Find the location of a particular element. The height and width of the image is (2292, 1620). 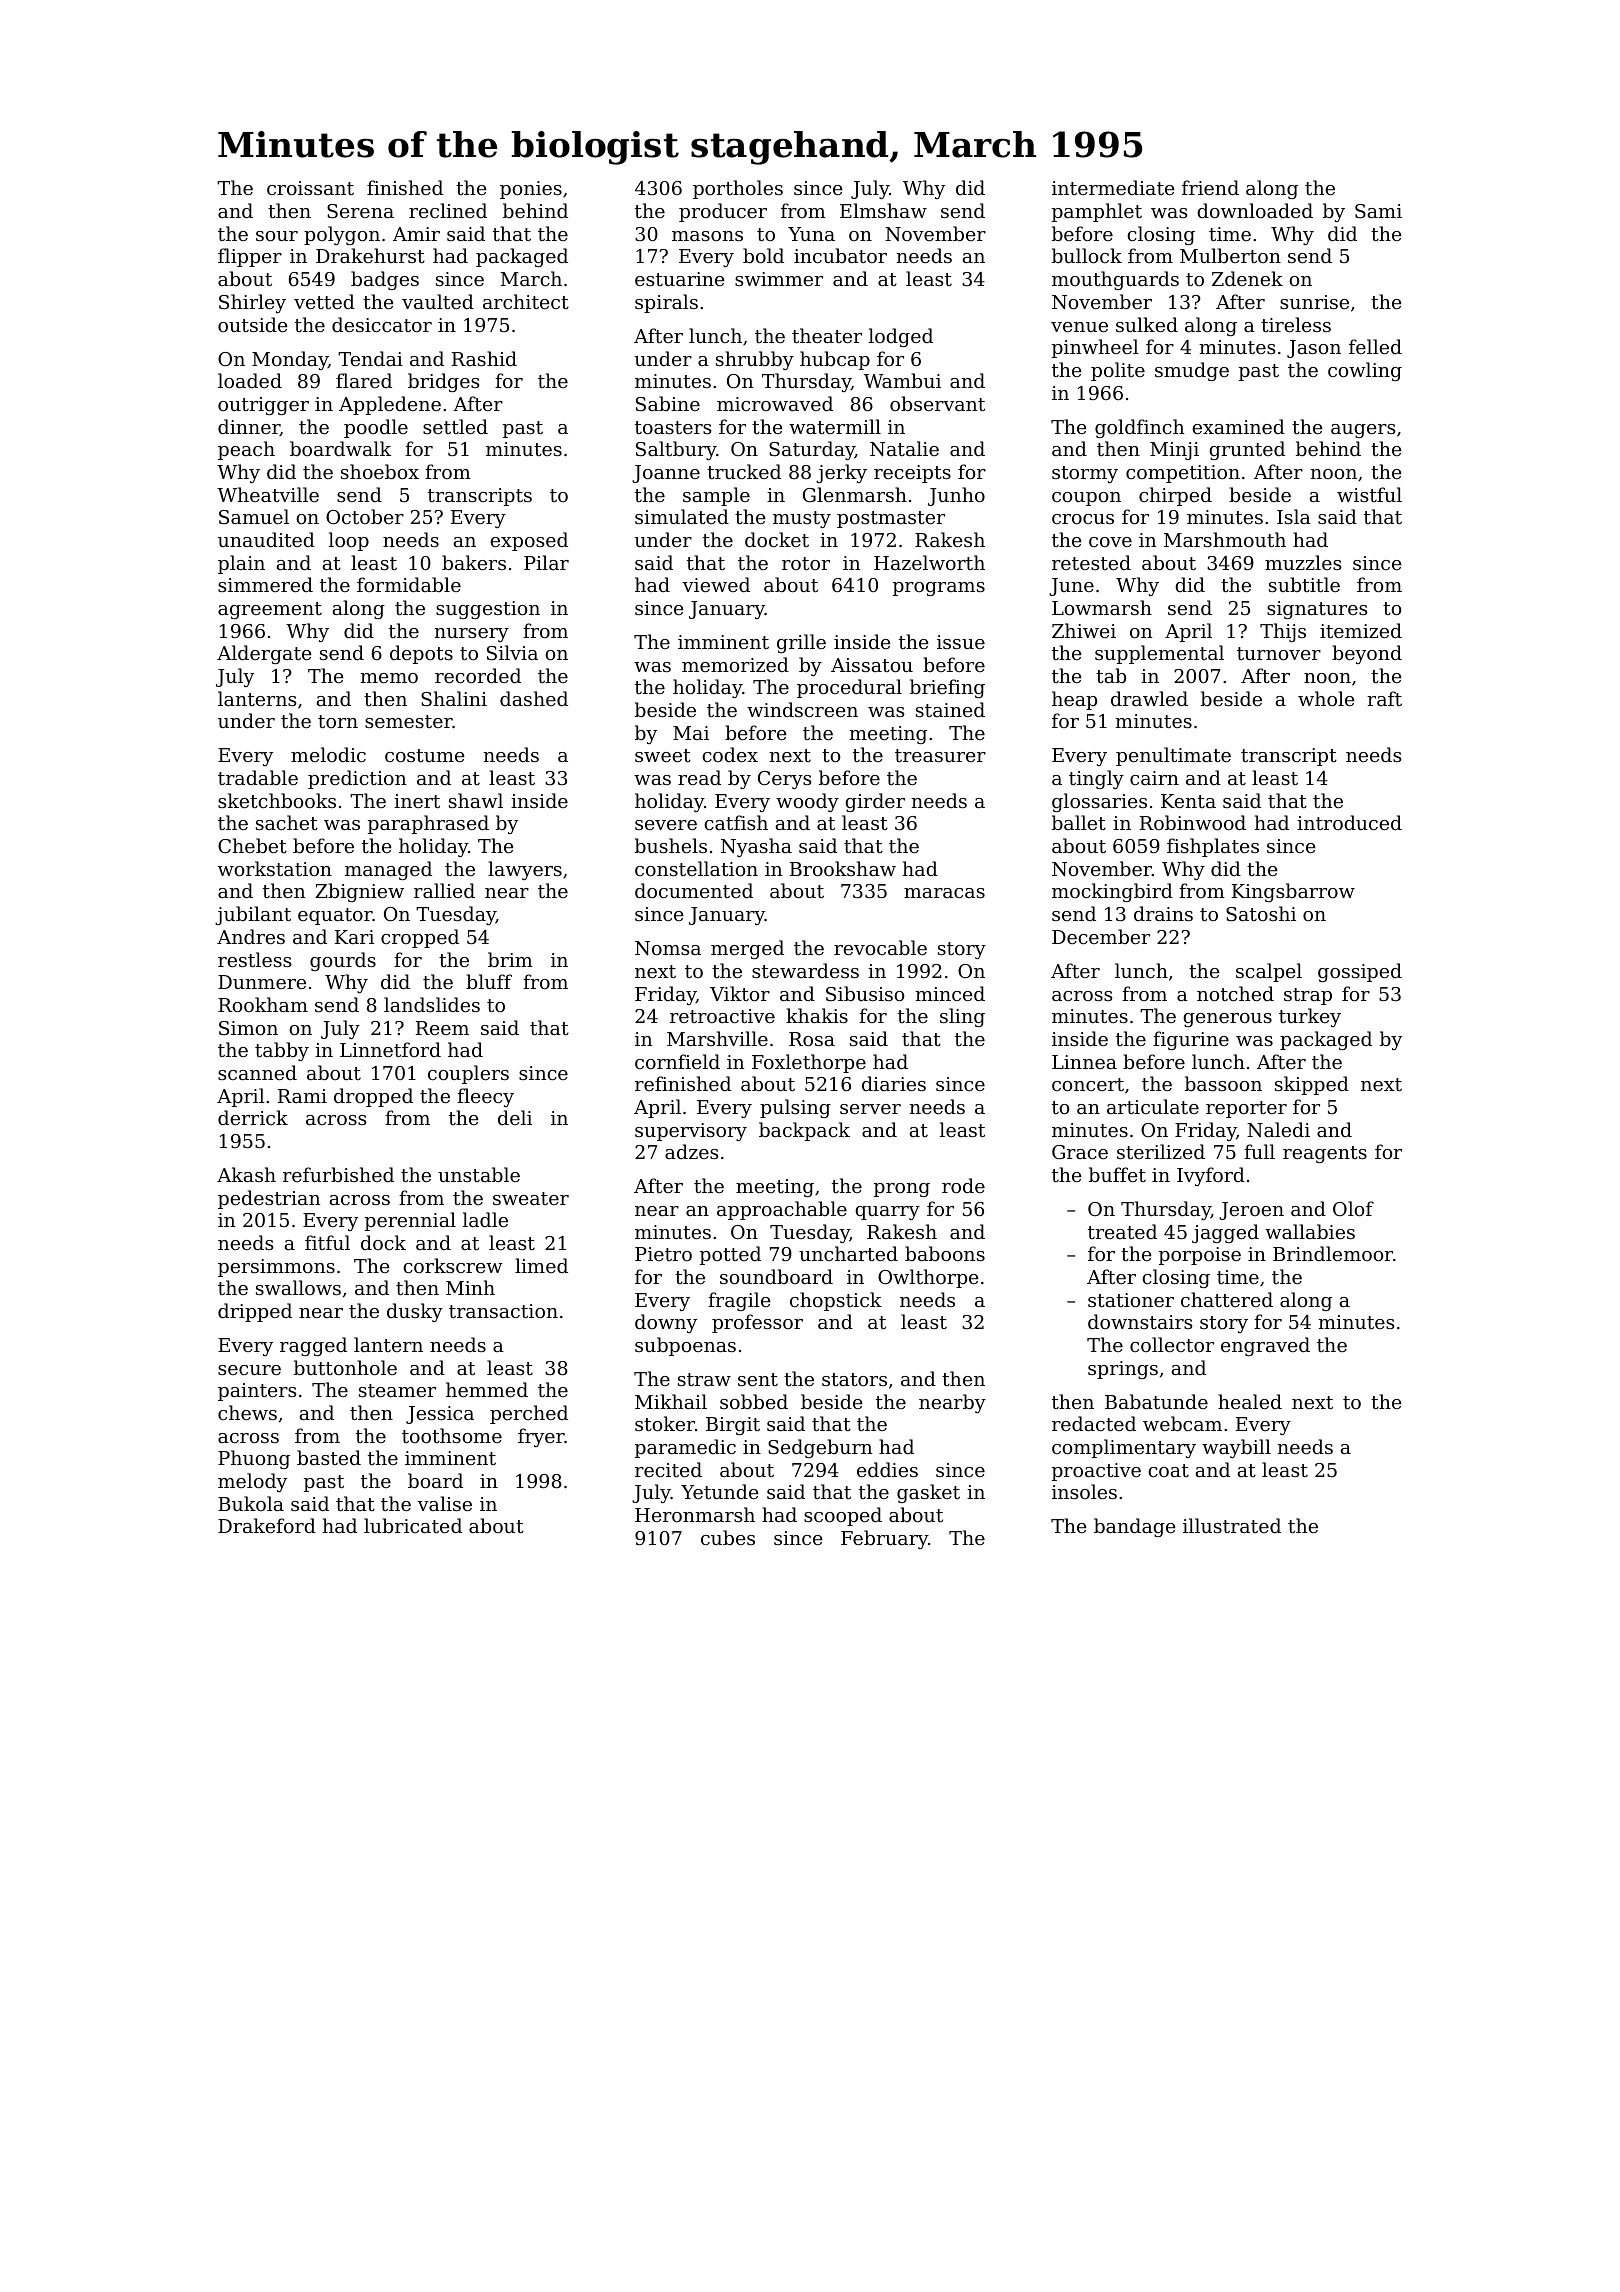

Phuong is located at coordinates (254, 1459).
